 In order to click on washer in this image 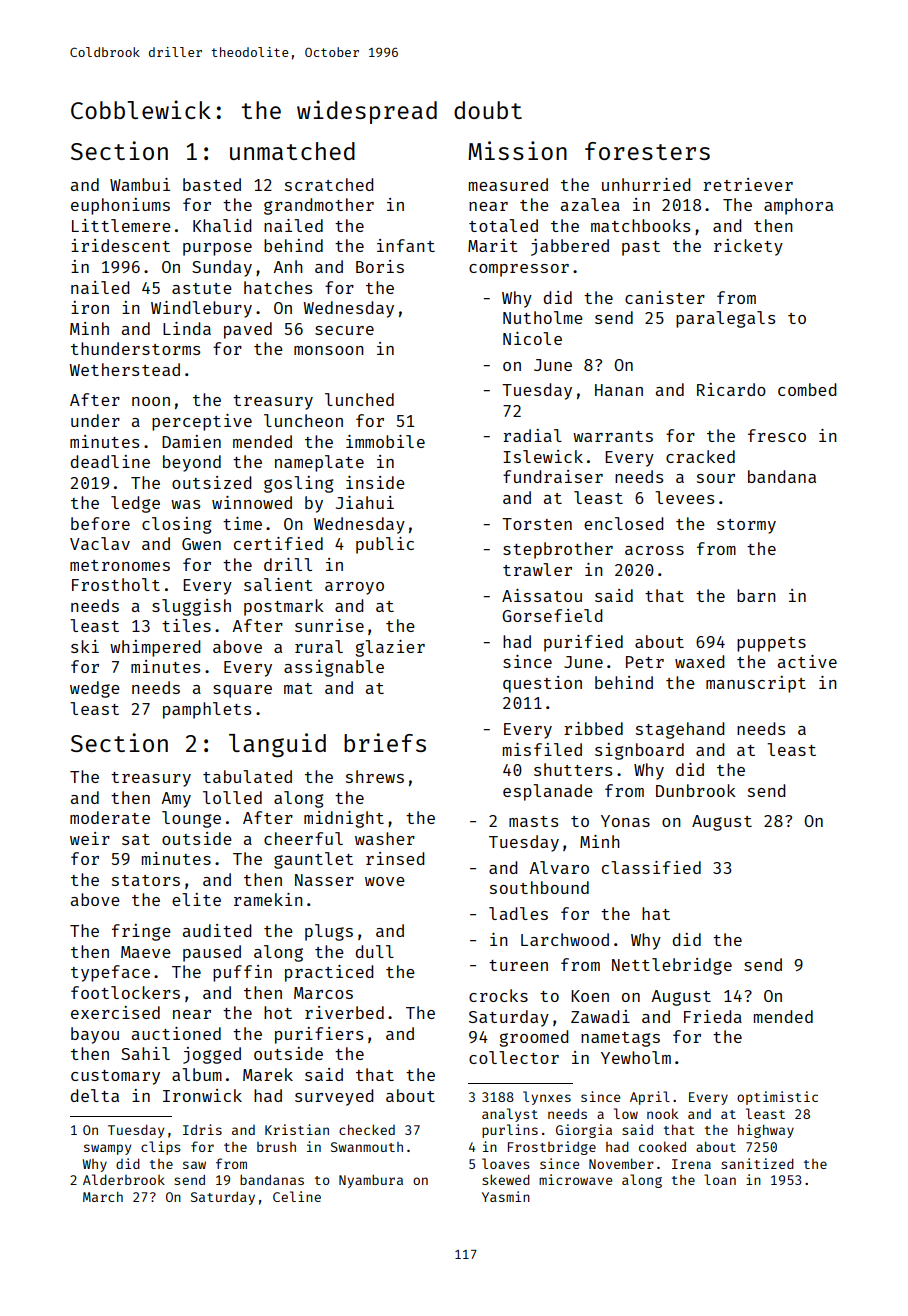, I will do `click(385, 838)`.
